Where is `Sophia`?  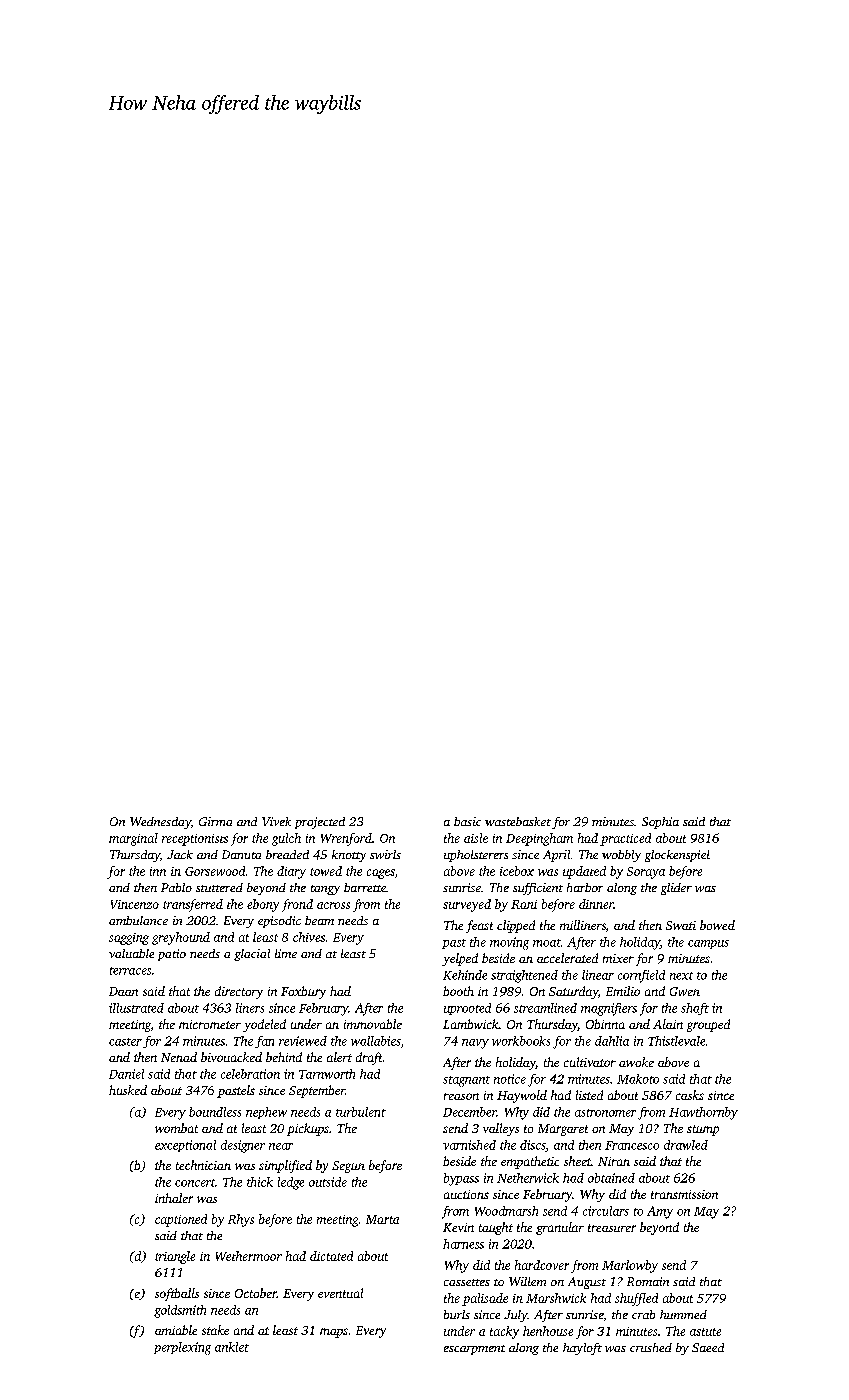
Sophia is located at coordinates (660, 823).
